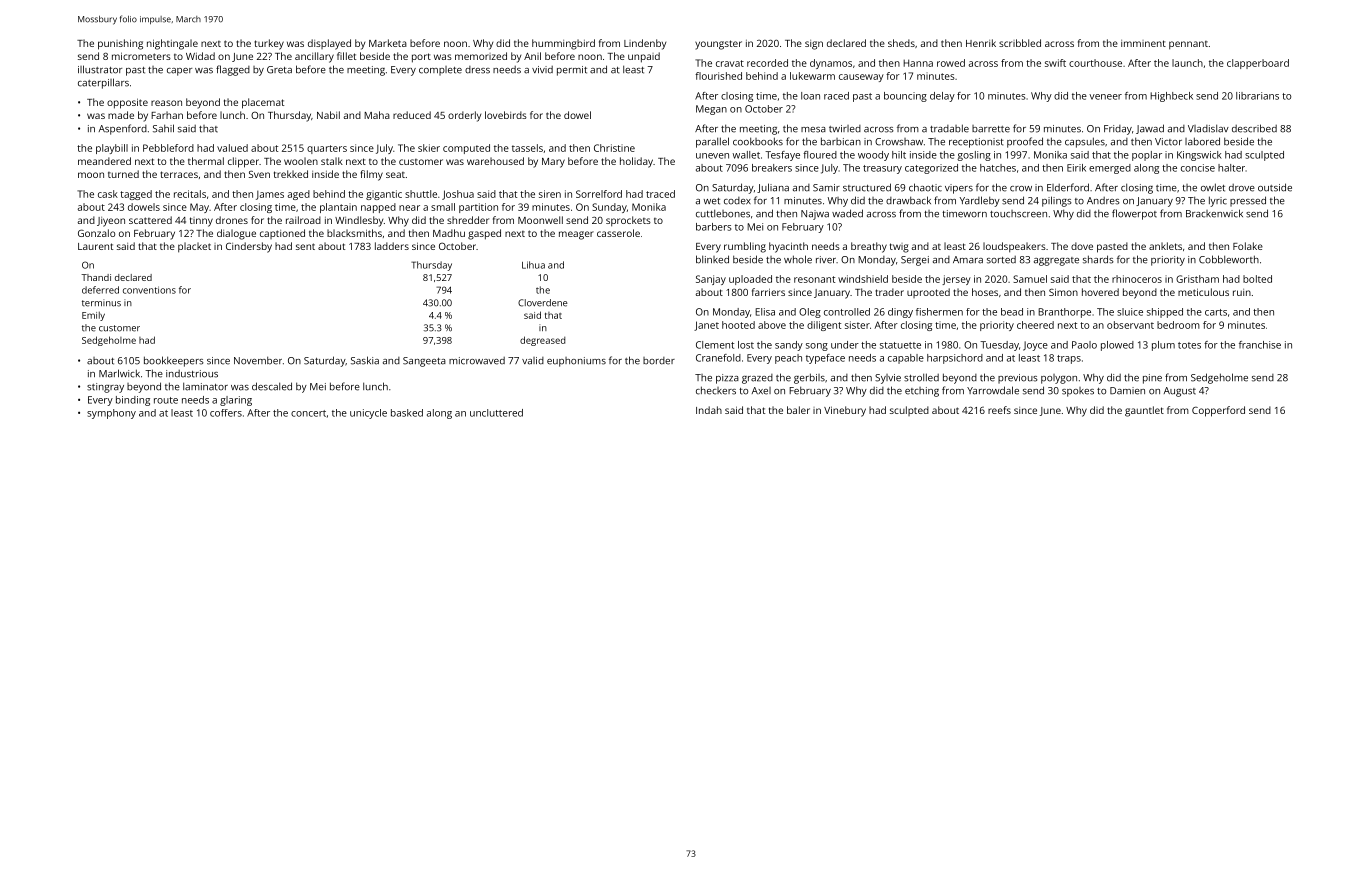 The height and width of the screenshot is (887, 1372). I want to click on sent, so click(305, 246).
